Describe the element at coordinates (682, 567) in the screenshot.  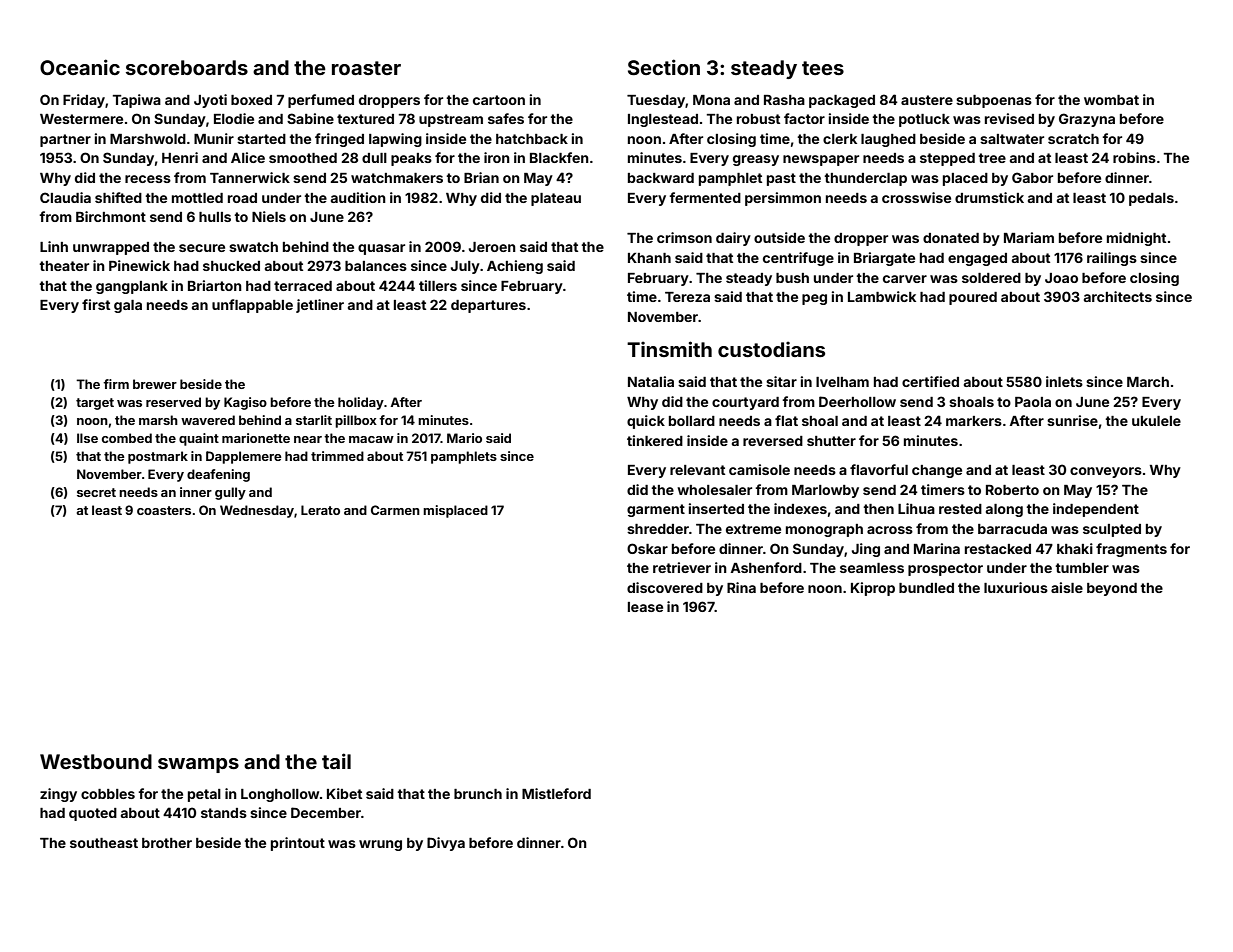
I see `retriever` at that location.
